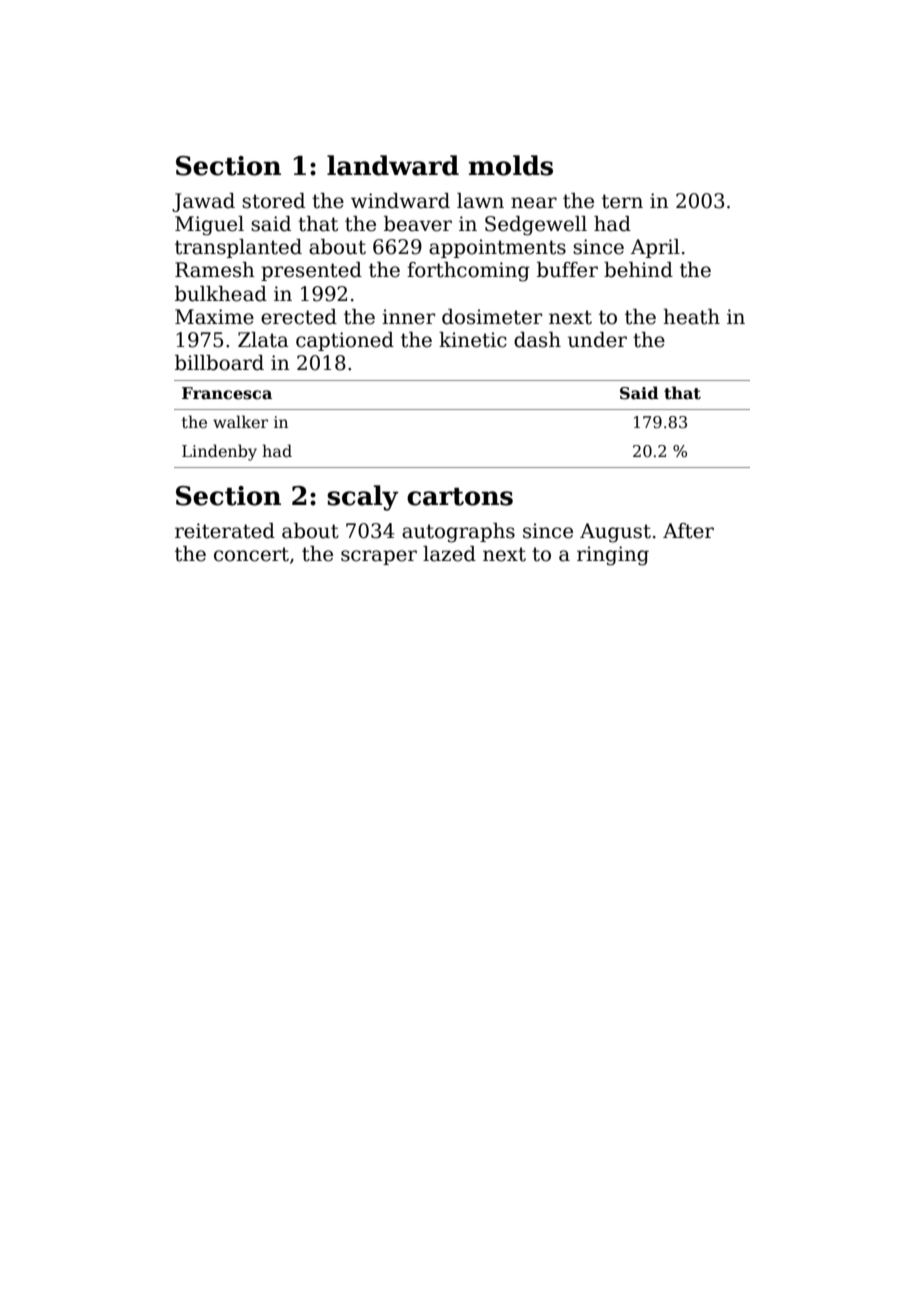  Describe the element at coordinates (622, 201) in the image. I see `tern` at that location.
